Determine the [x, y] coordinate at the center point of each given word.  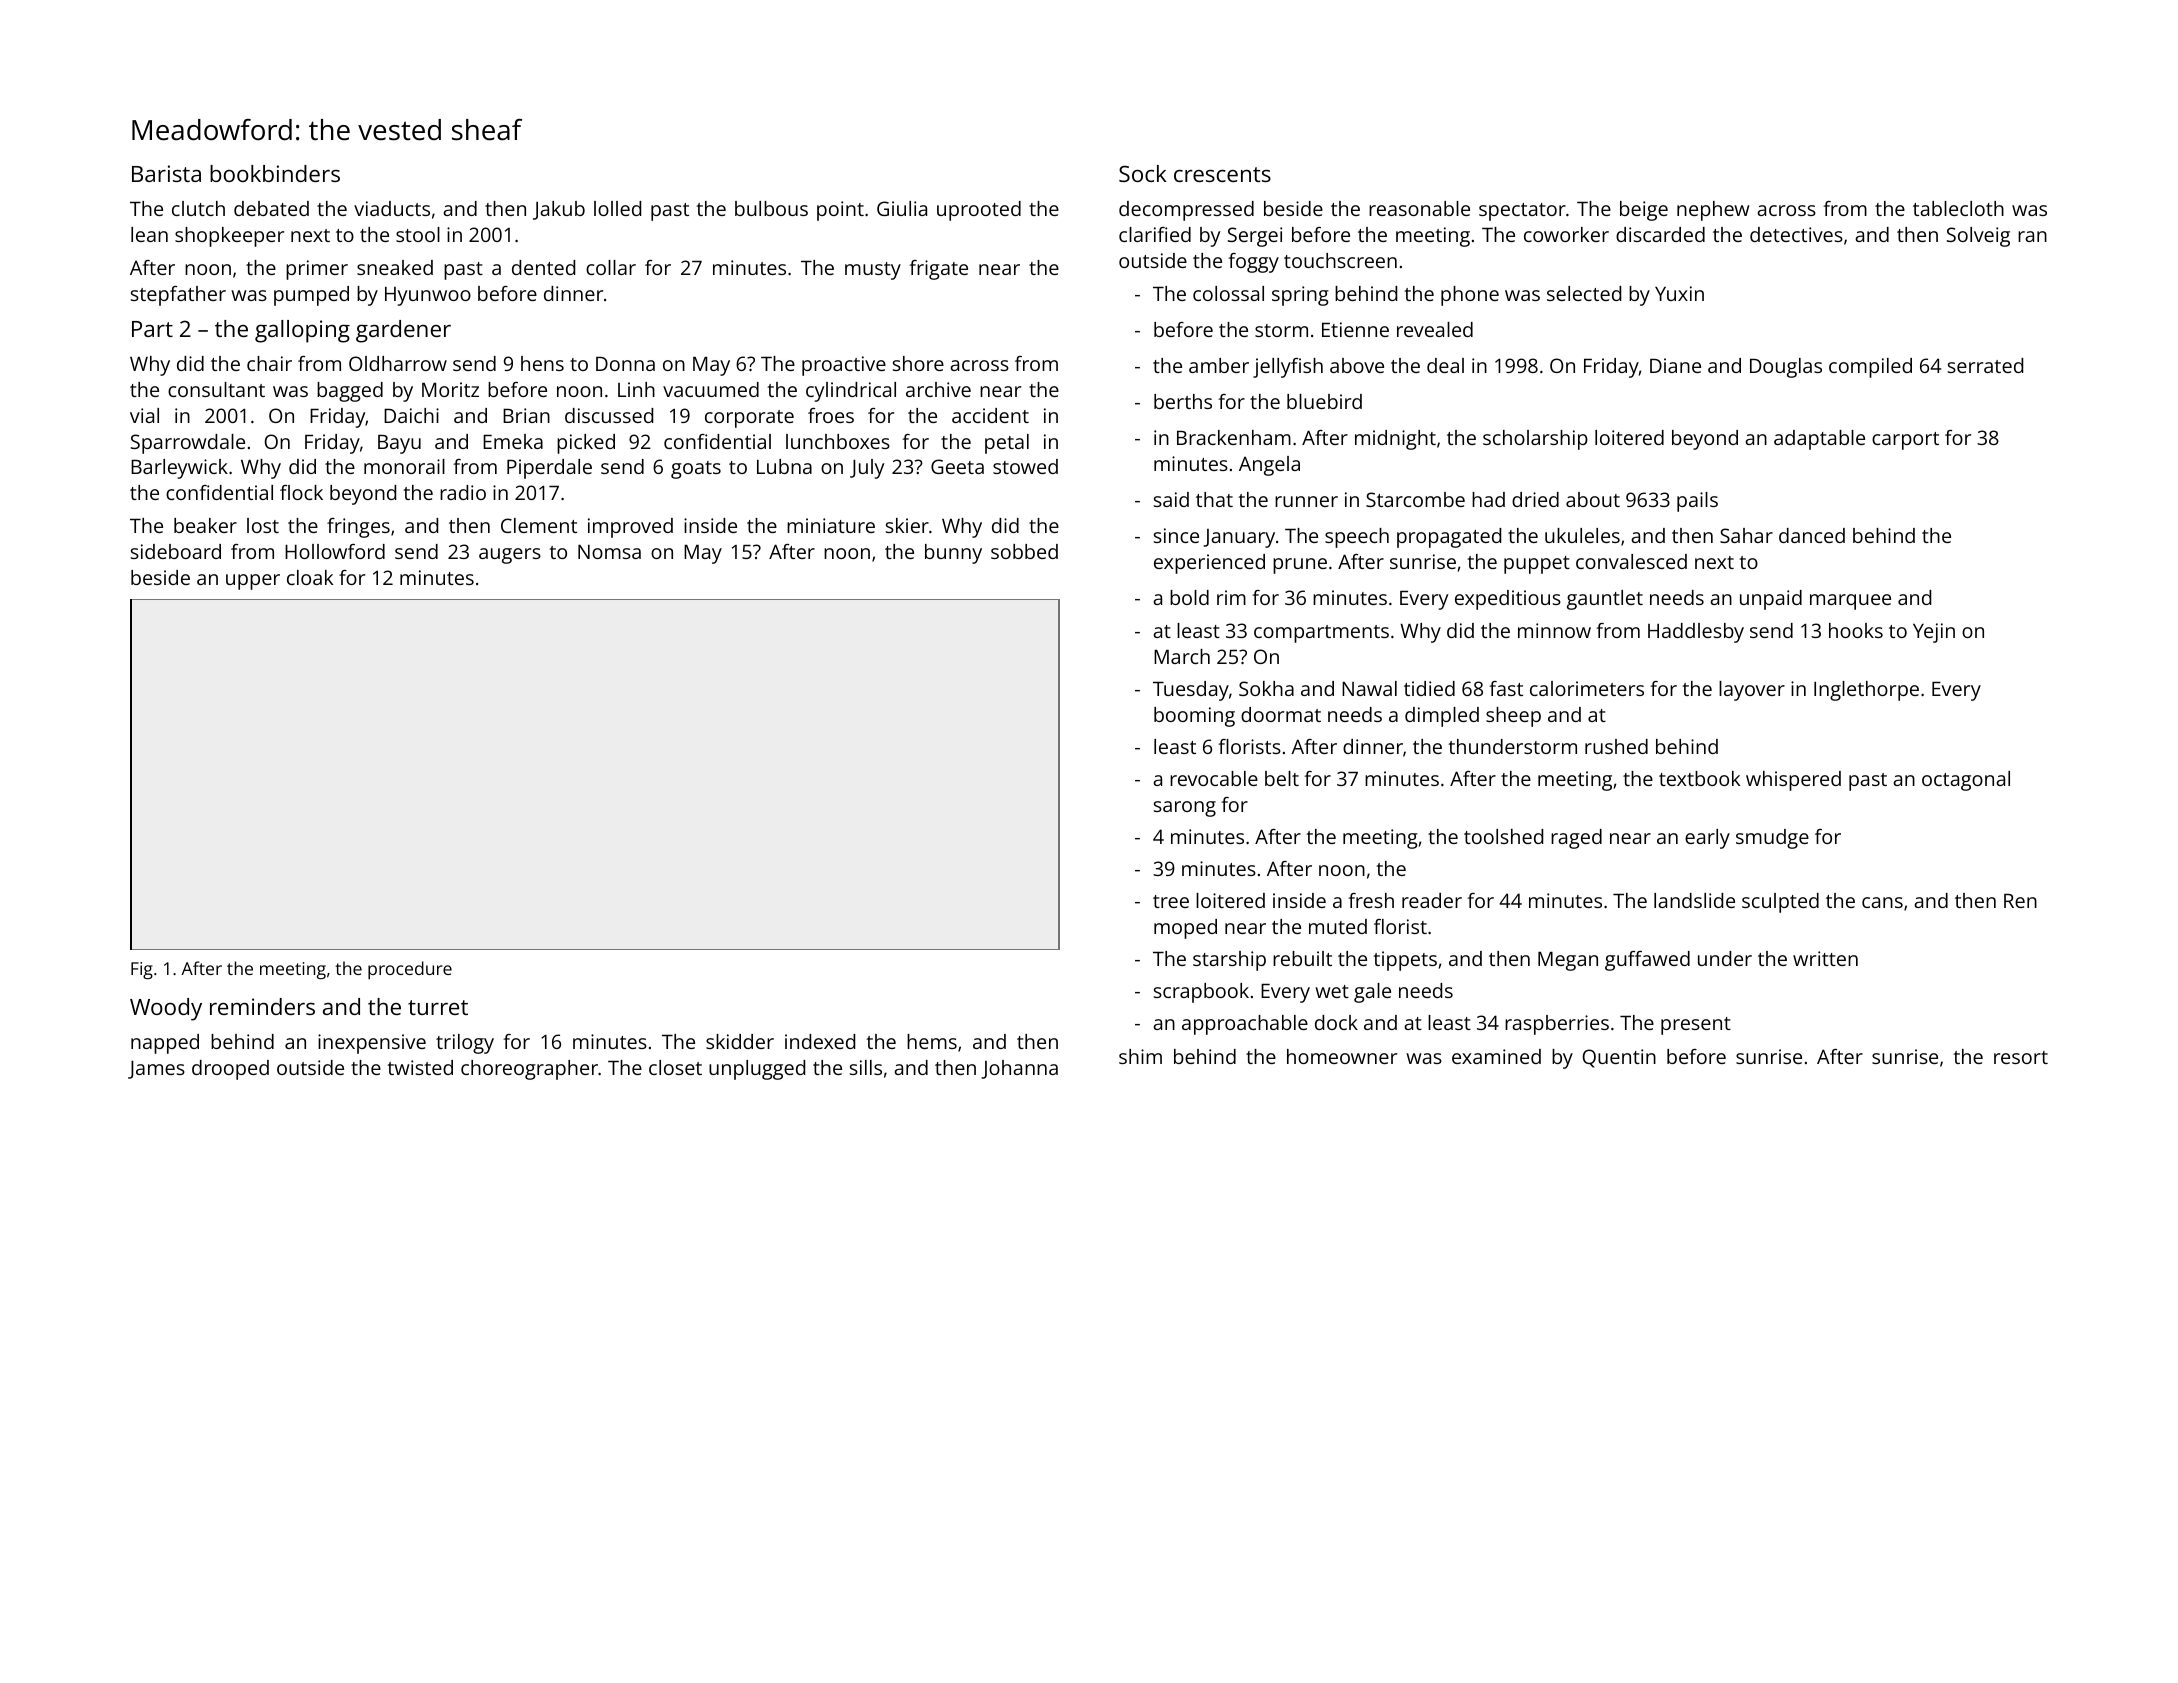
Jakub [559, 210]
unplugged [757, 1070]
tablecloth [1958, 208]
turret [438, 1007]
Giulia [902, 208]
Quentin [1619, 1058]
